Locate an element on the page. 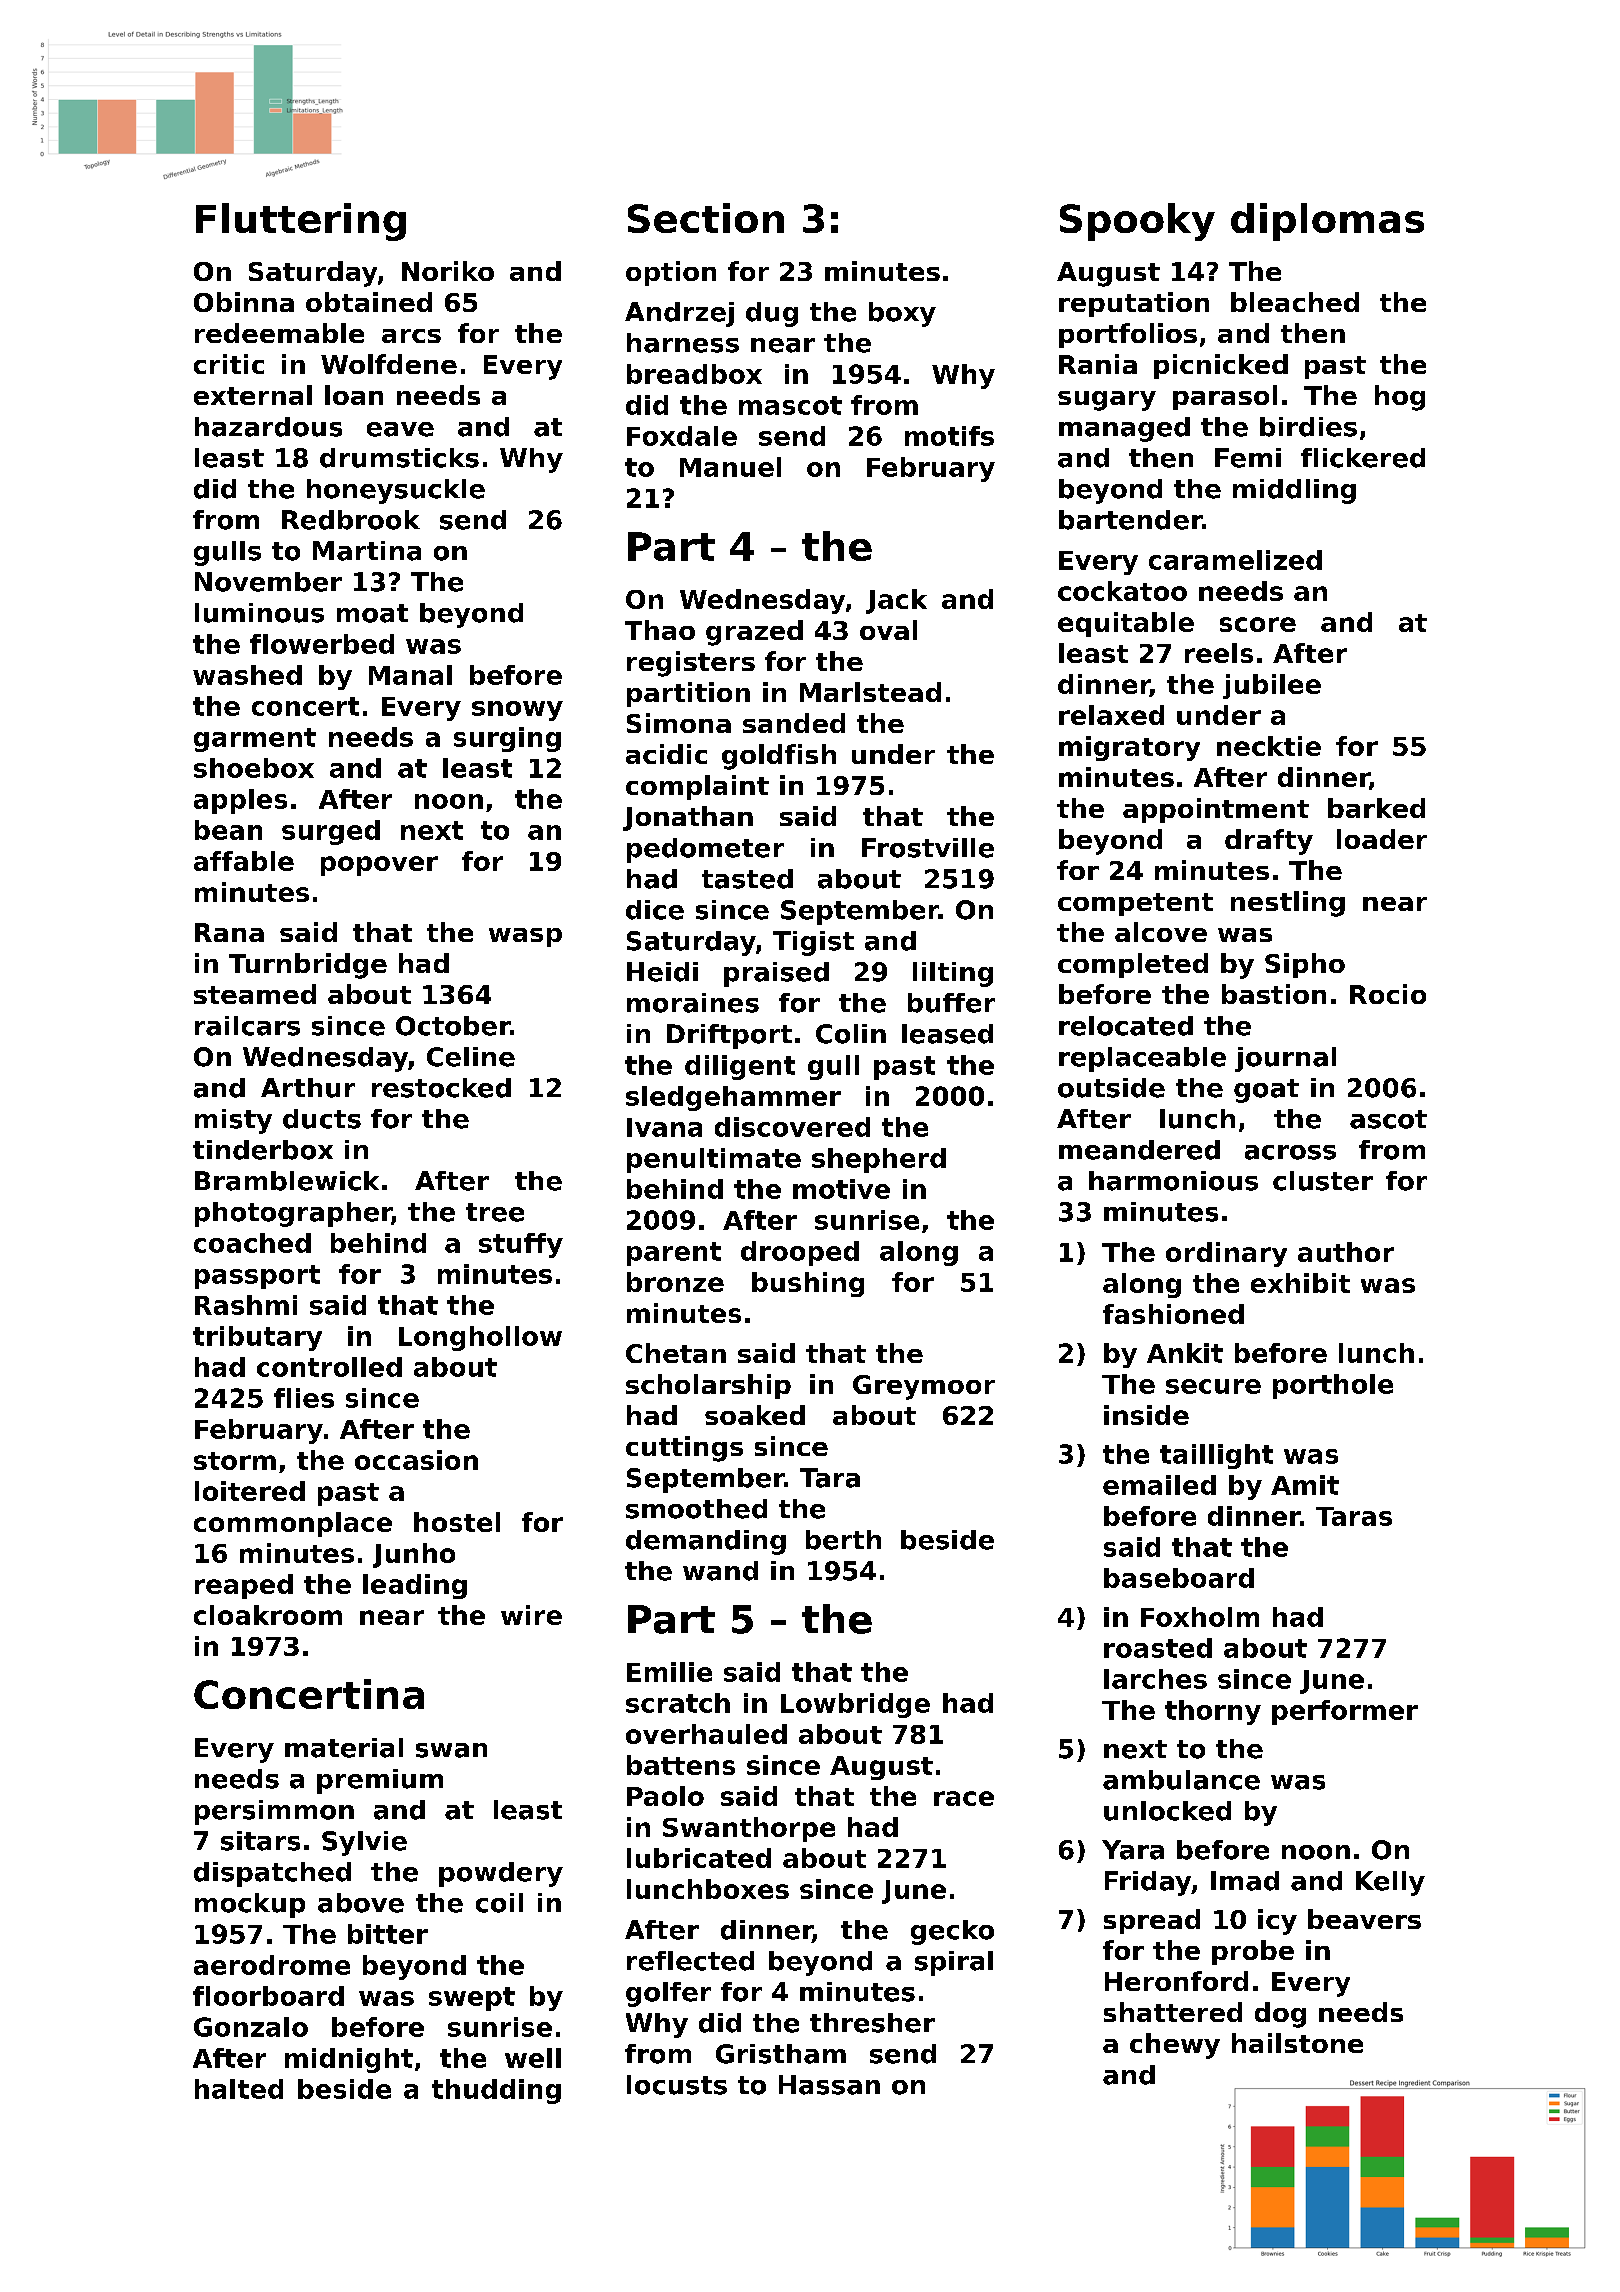 This document has height=2292, width=1620. demanding is located at coordinates (706, 1542).
